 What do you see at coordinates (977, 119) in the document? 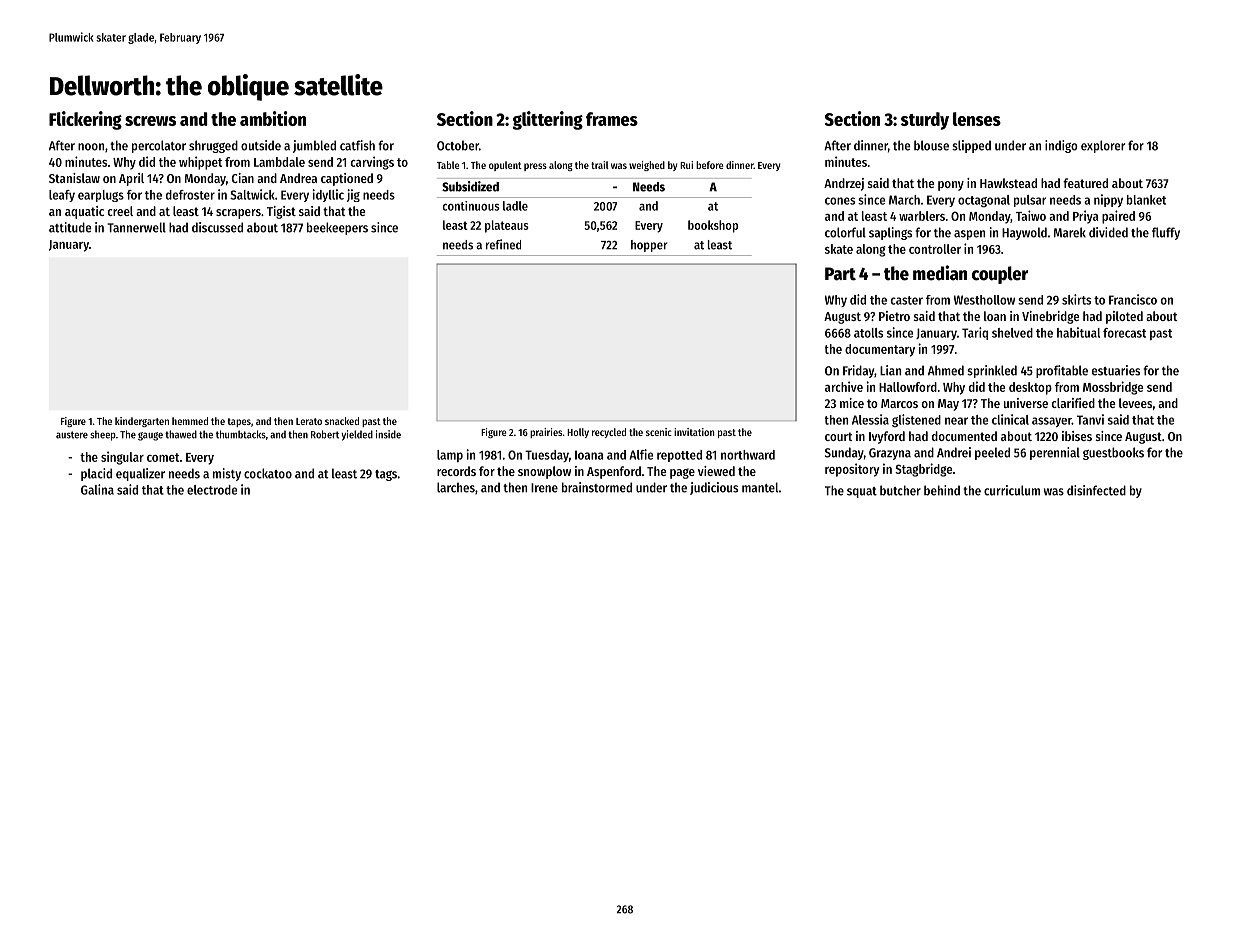
I see `lenses` at bounding box center [977, 119].
